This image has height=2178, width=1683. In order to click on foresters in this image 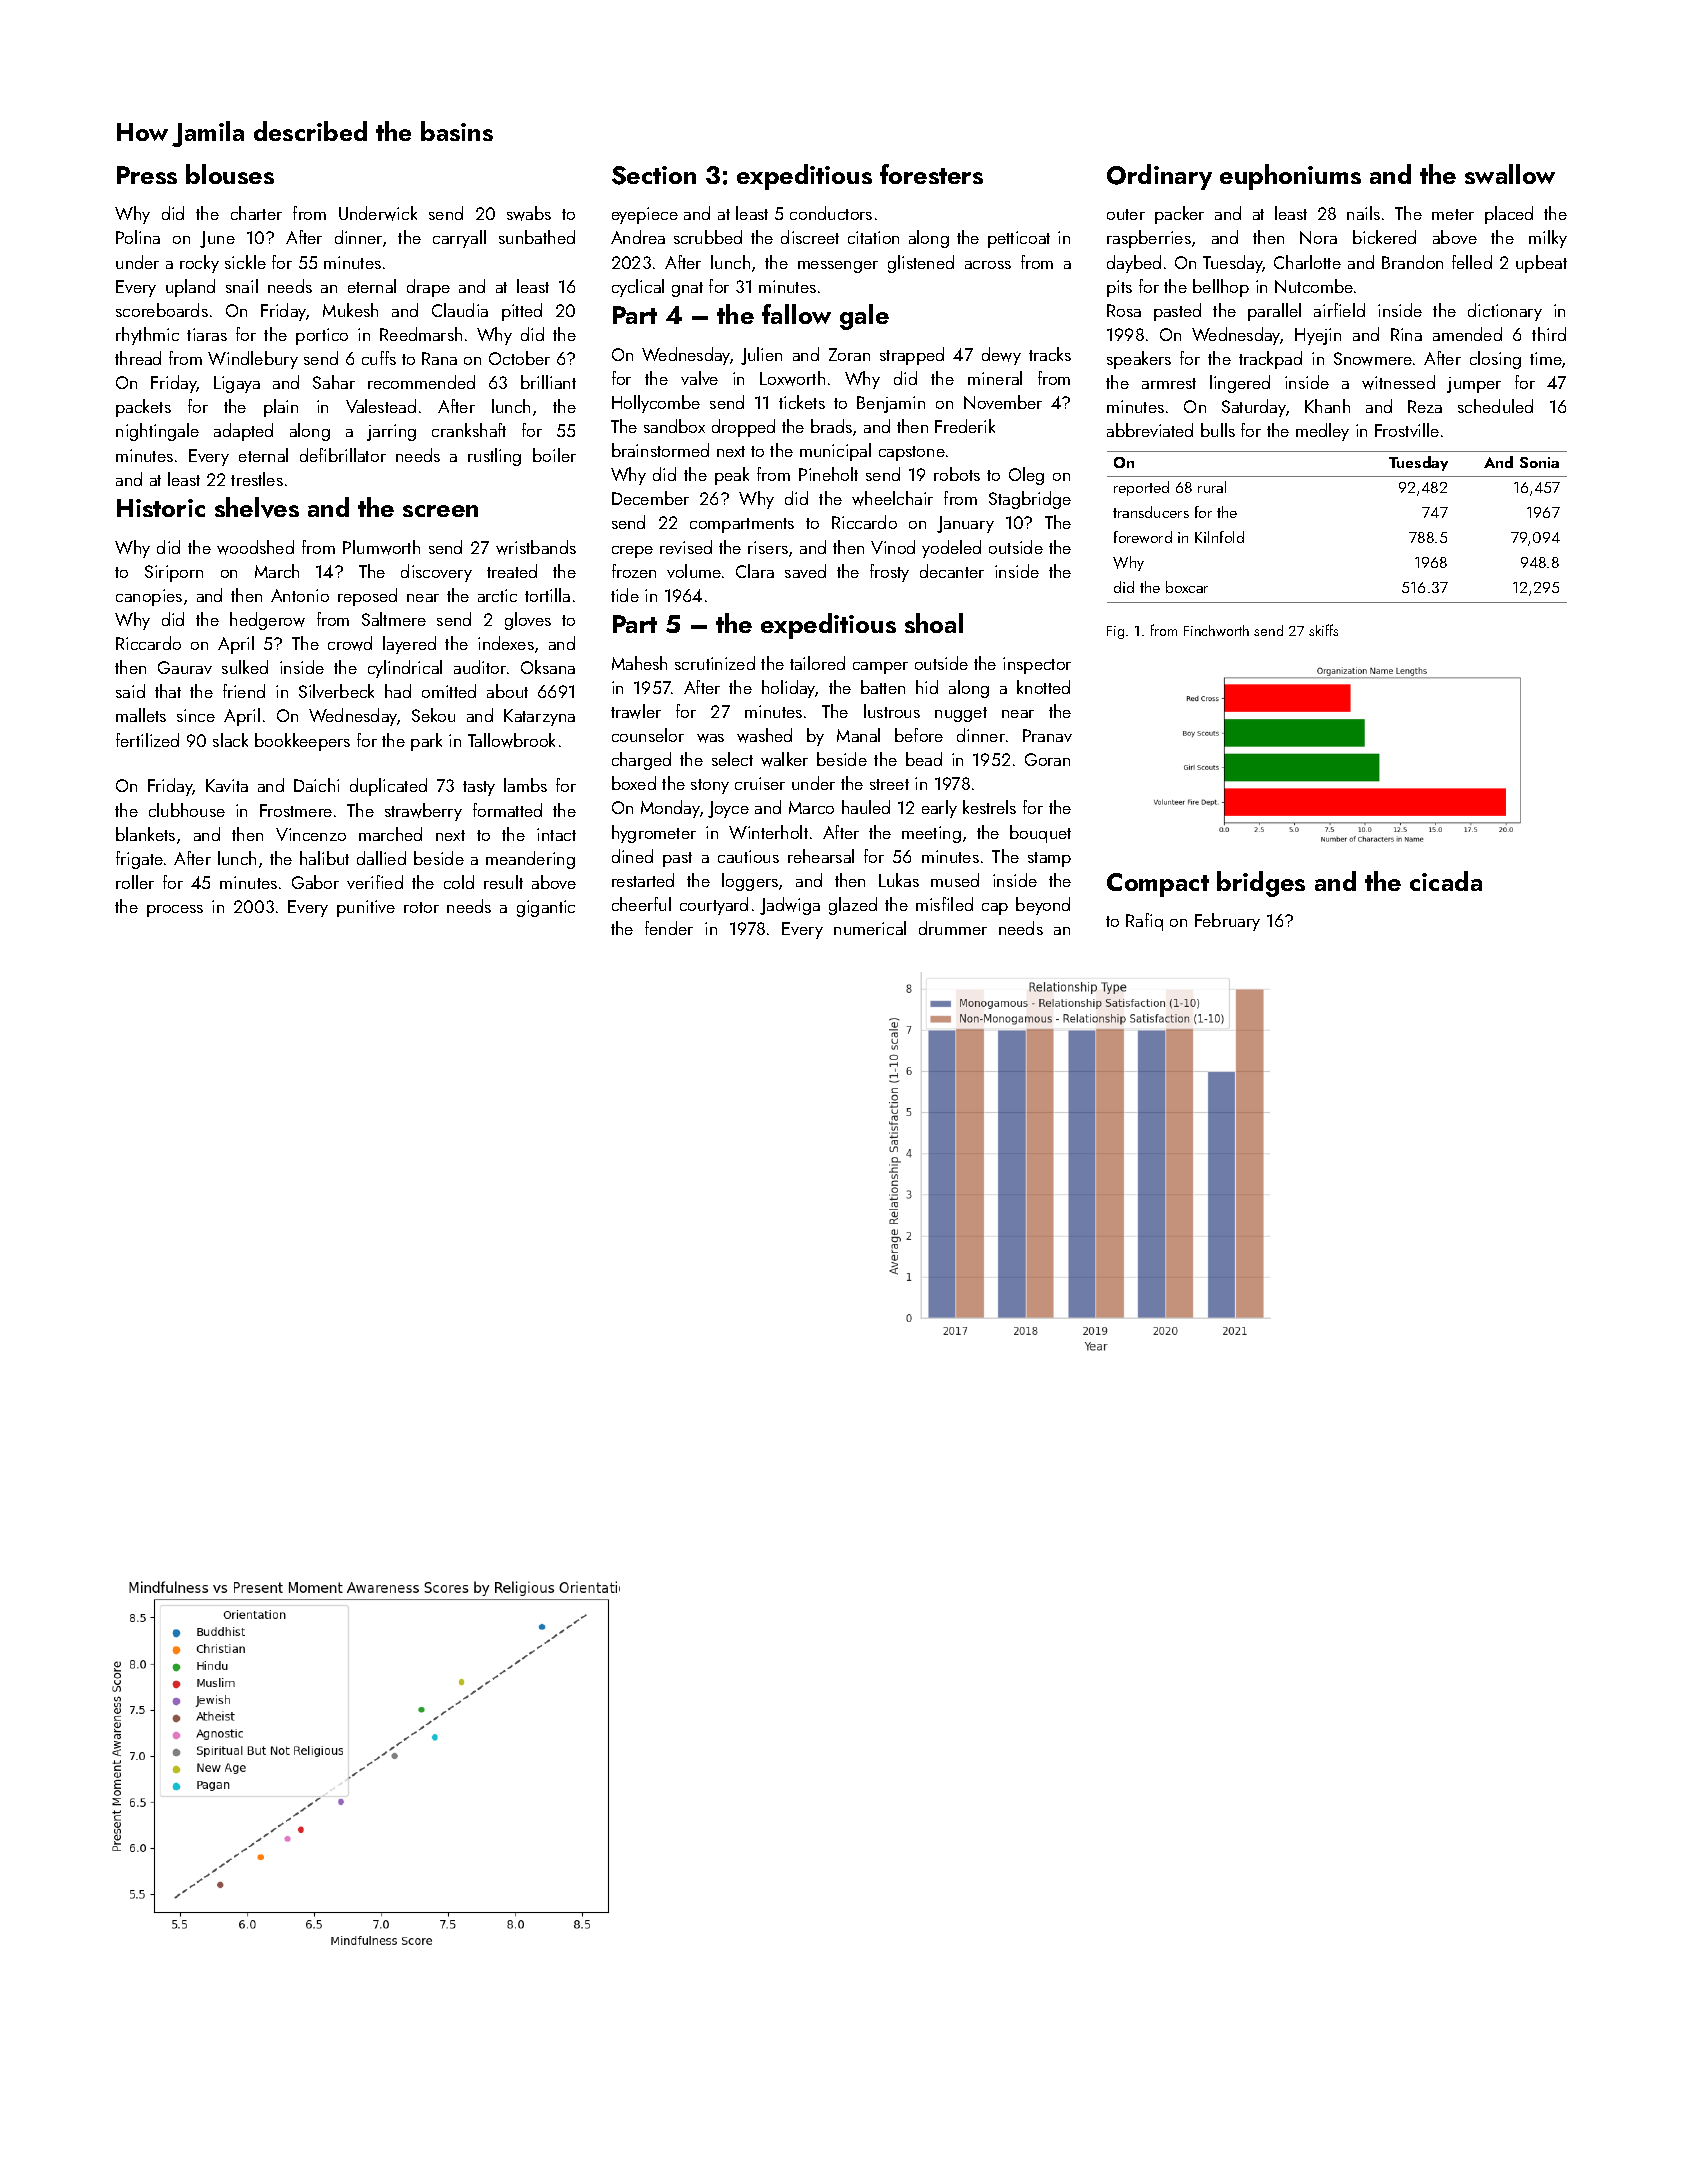, I will do `click(931, 174)`.
